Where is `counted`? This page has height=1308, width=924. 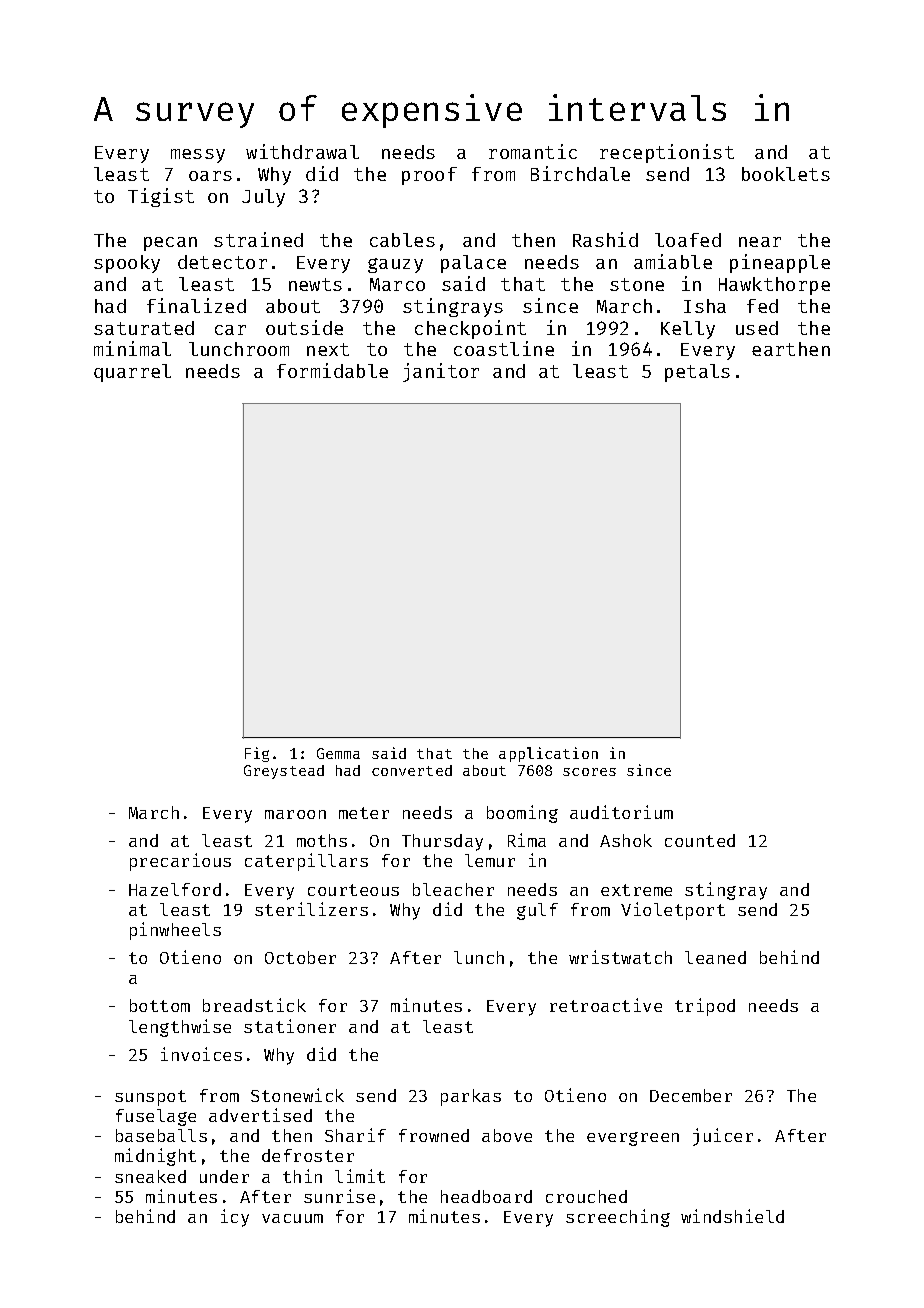 counted is located at coordinates (700, 840).
